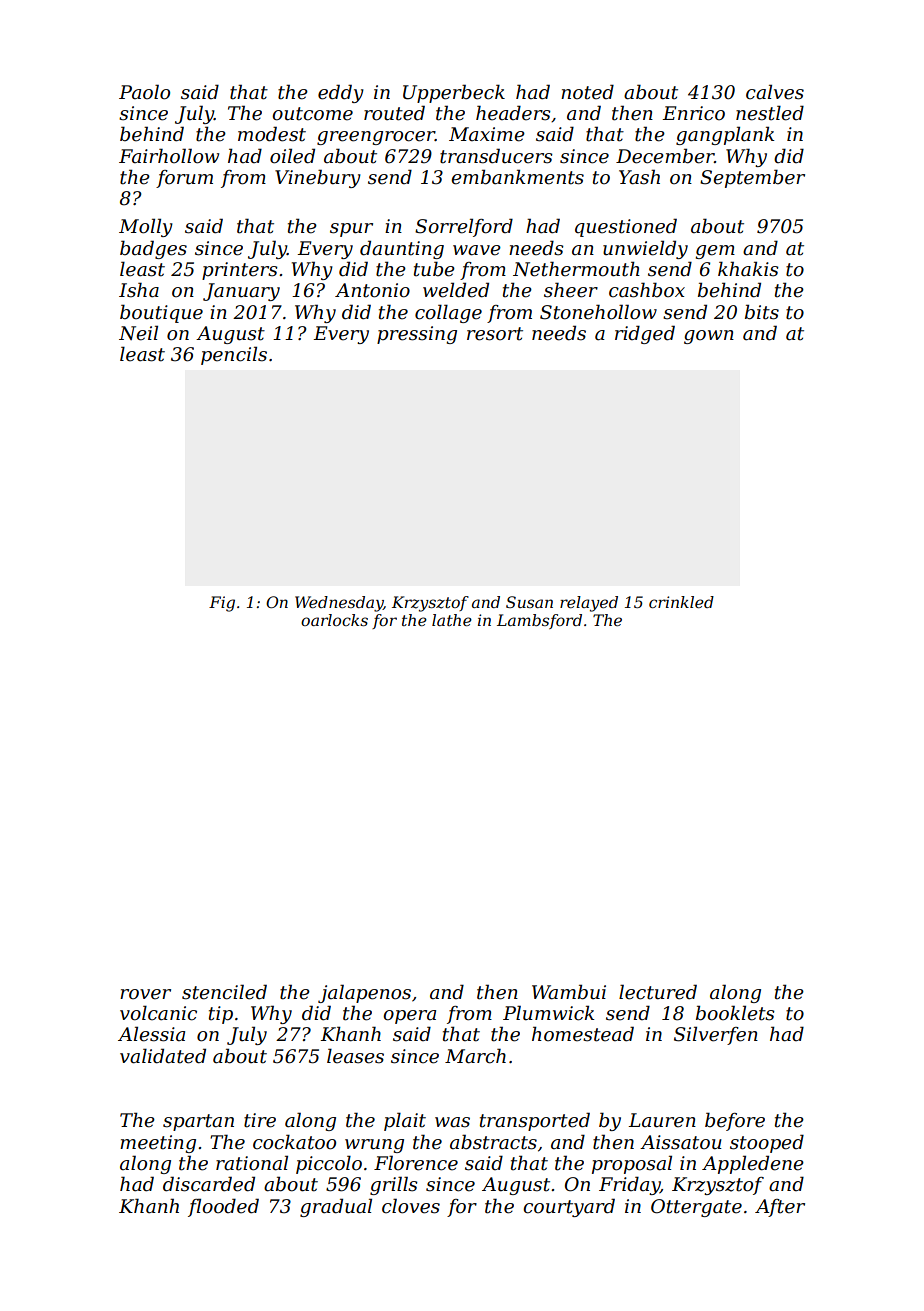  What do you see at coordinates (748, 269) in the image?
I see `khakis` at bounding box center [748, 269].
